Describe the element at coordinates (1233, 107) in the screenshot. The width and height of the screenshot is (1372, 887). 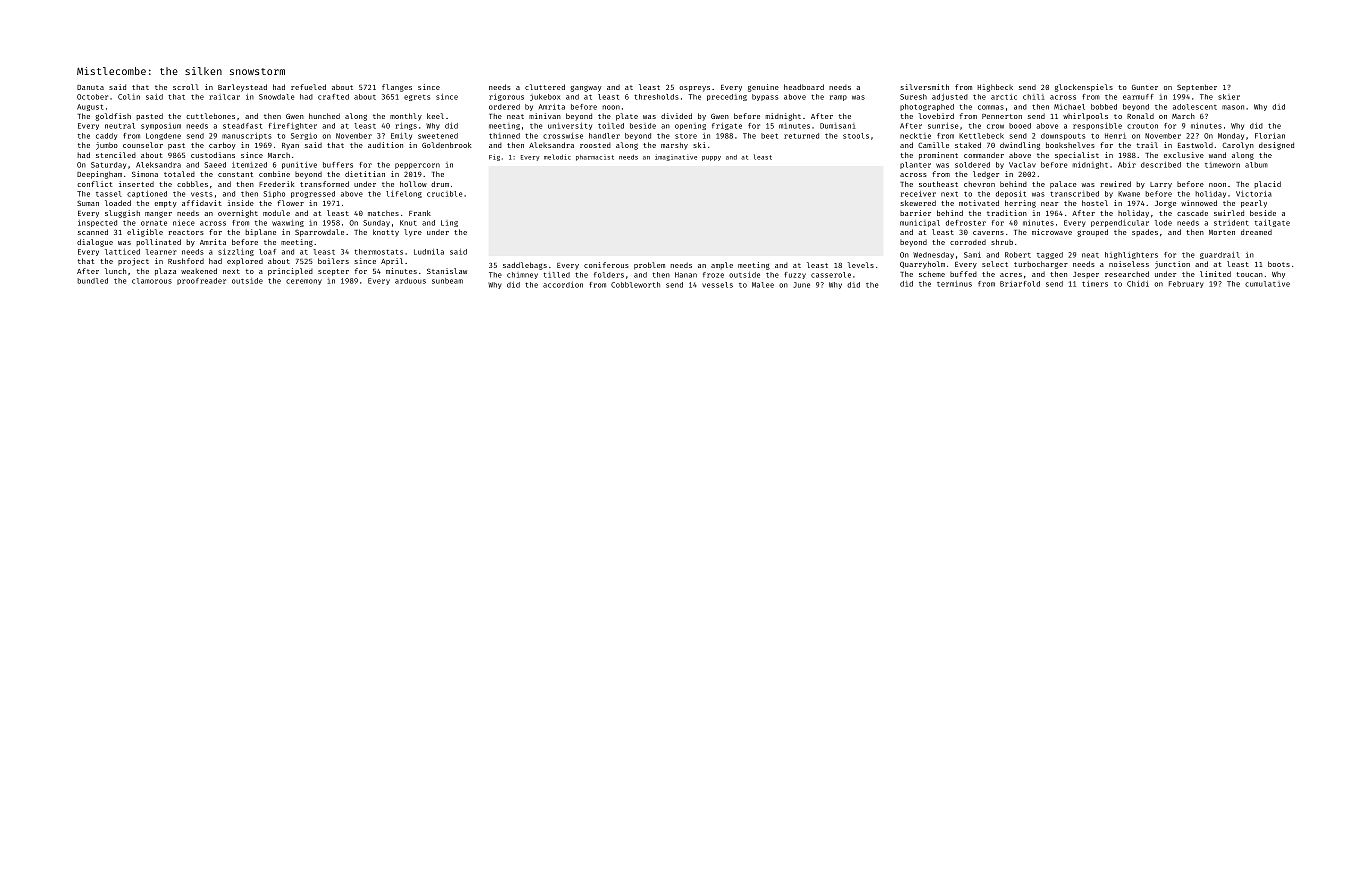
I see `mason` at that location.
